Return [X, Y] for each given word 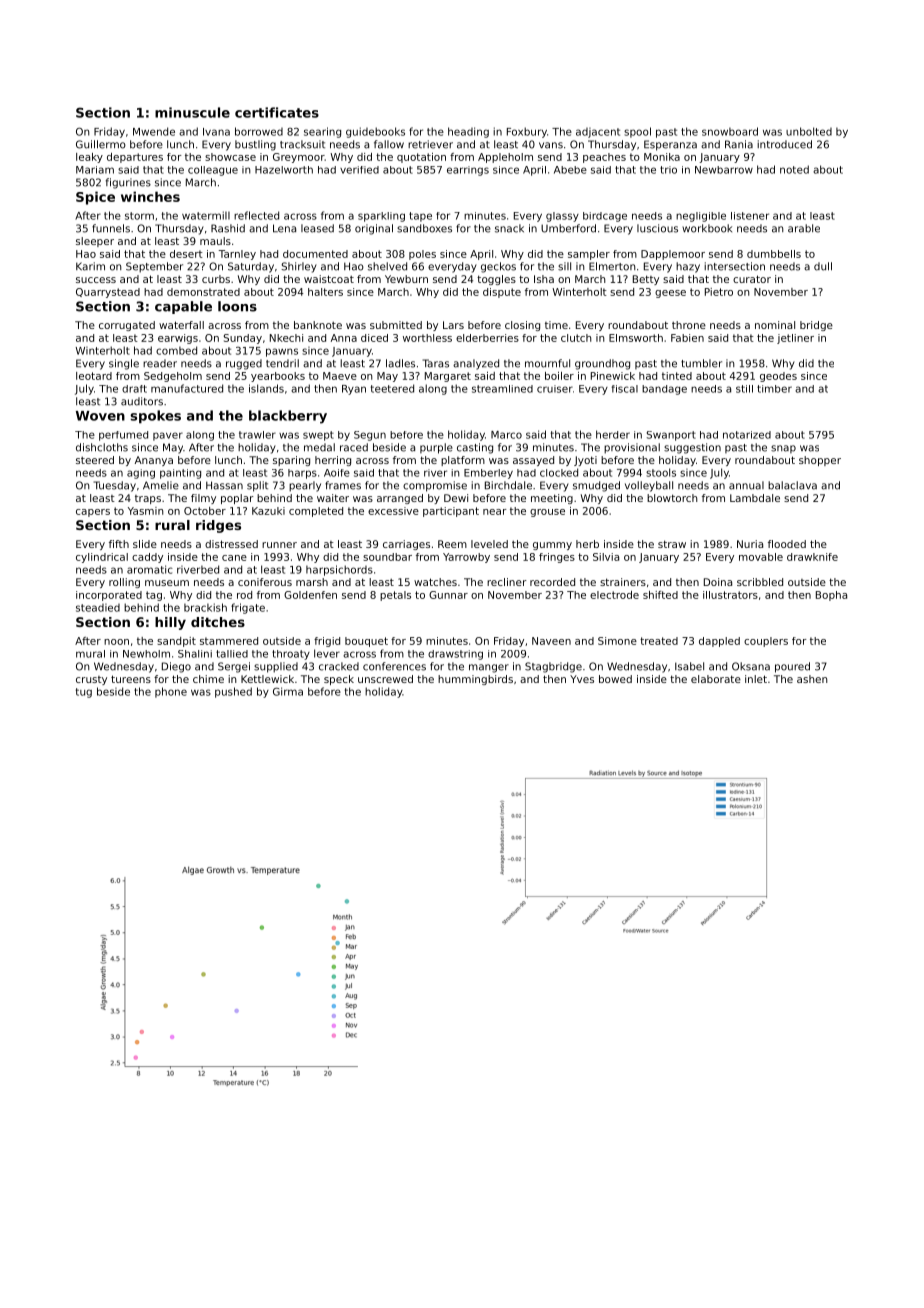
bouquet [366, 642]
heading [468, 132]
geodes [778, 377]
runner [279, 545]
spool [637, 132]
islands [266, 388]
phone [171, 692]
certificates [277, 112]
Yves [582, 679]
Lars [453, 325]
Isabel [689, 666]
